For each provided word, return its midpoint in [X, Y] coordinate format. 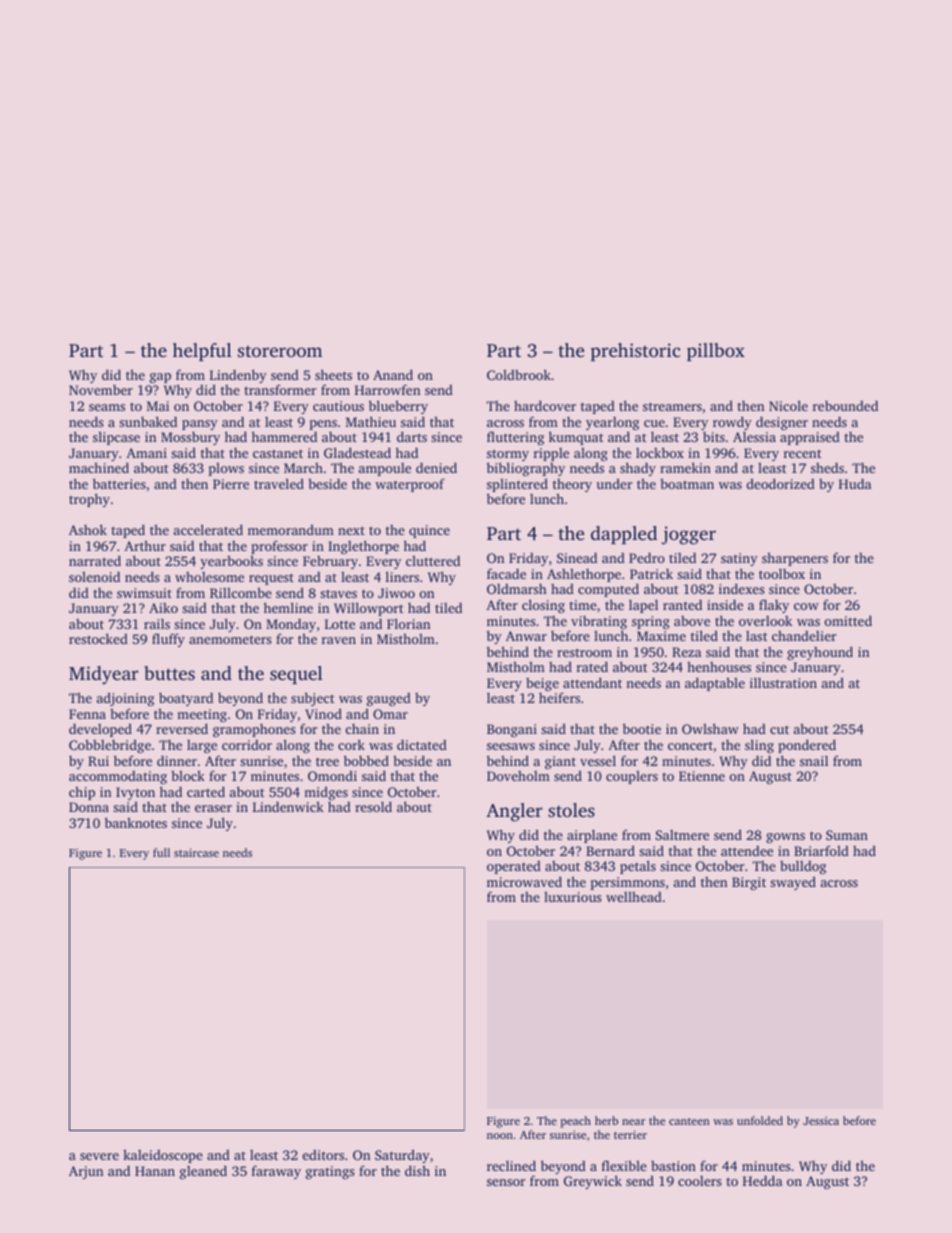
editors [323, 1155]
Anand [393, 374]
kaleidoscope [163, 1156]
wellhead [634, 897]
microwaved [524, 881]
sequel [296, 675]
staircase [196, 852]
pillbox [716, 352]
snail [814, 760]
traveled [279, 483]
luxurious [572, 897]
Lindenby [238, 377]
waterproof [410, 485]
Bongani [512, 730]
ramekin [685, 467]
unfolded [760, 1120]
